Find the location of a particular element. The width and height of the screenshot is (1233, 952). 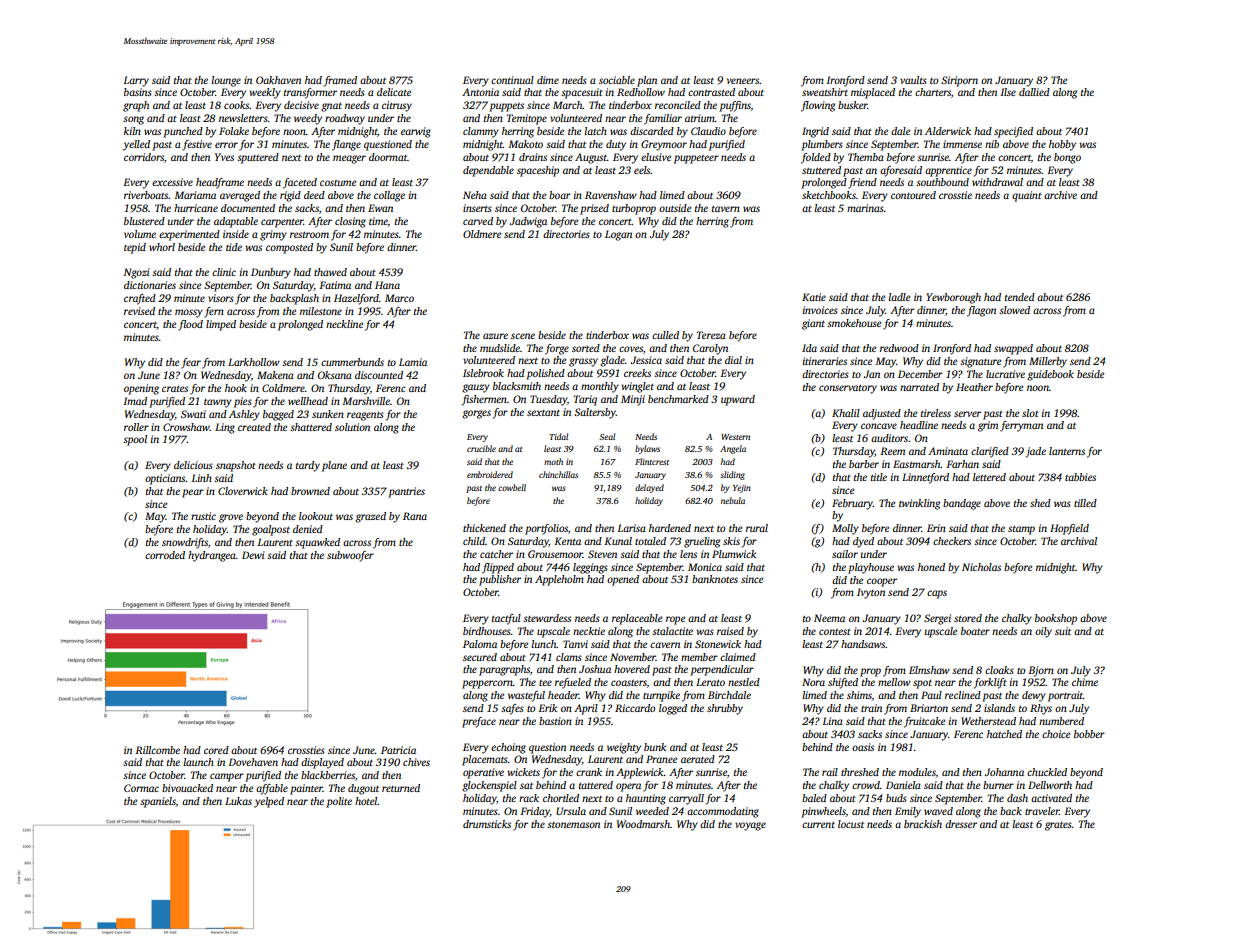

carryall is located at coordinates (686, 799).
